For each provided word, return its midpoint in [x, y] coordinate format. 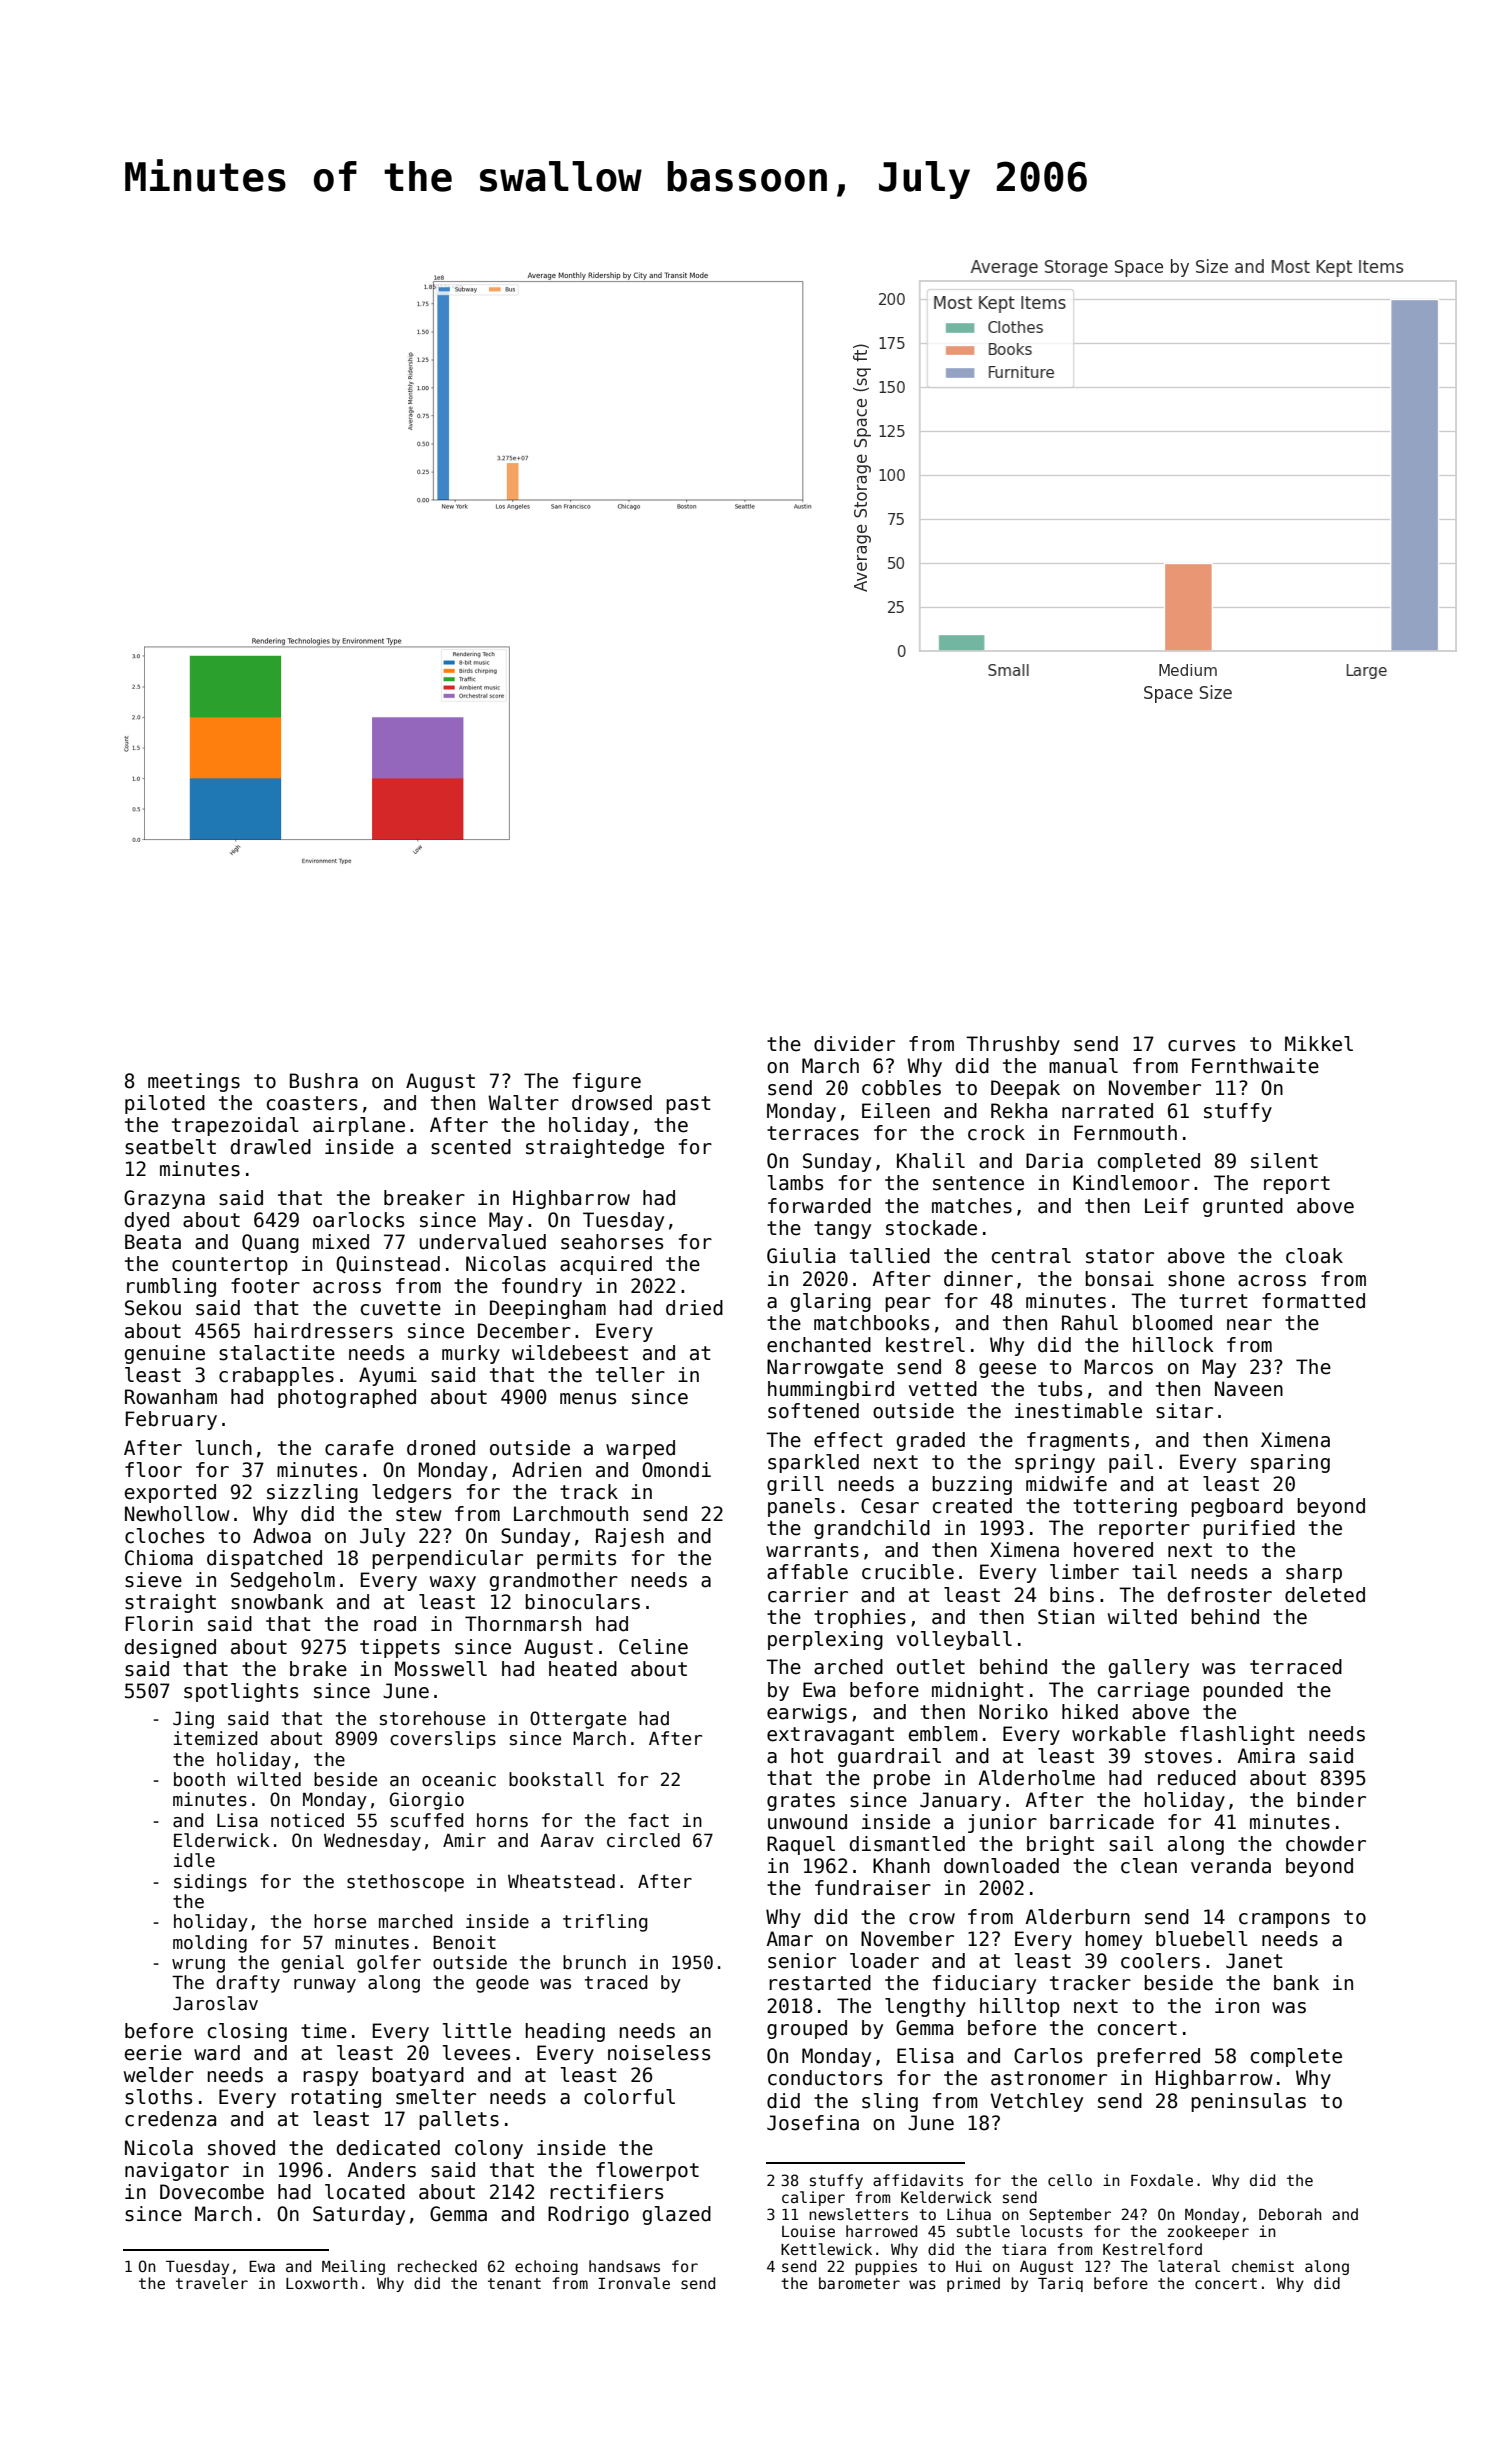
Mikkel [1319, 1044]
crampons [1284, 1920]
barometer [859, 2283]
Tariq [1060, 2284]
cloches [164, 1536]
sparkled [813, 1463]
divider [854, 1044]
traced [616, 1982]
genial [312, 1964]
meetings [194, 1082]
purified [1249, 1529]
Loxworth [322, 2283]
